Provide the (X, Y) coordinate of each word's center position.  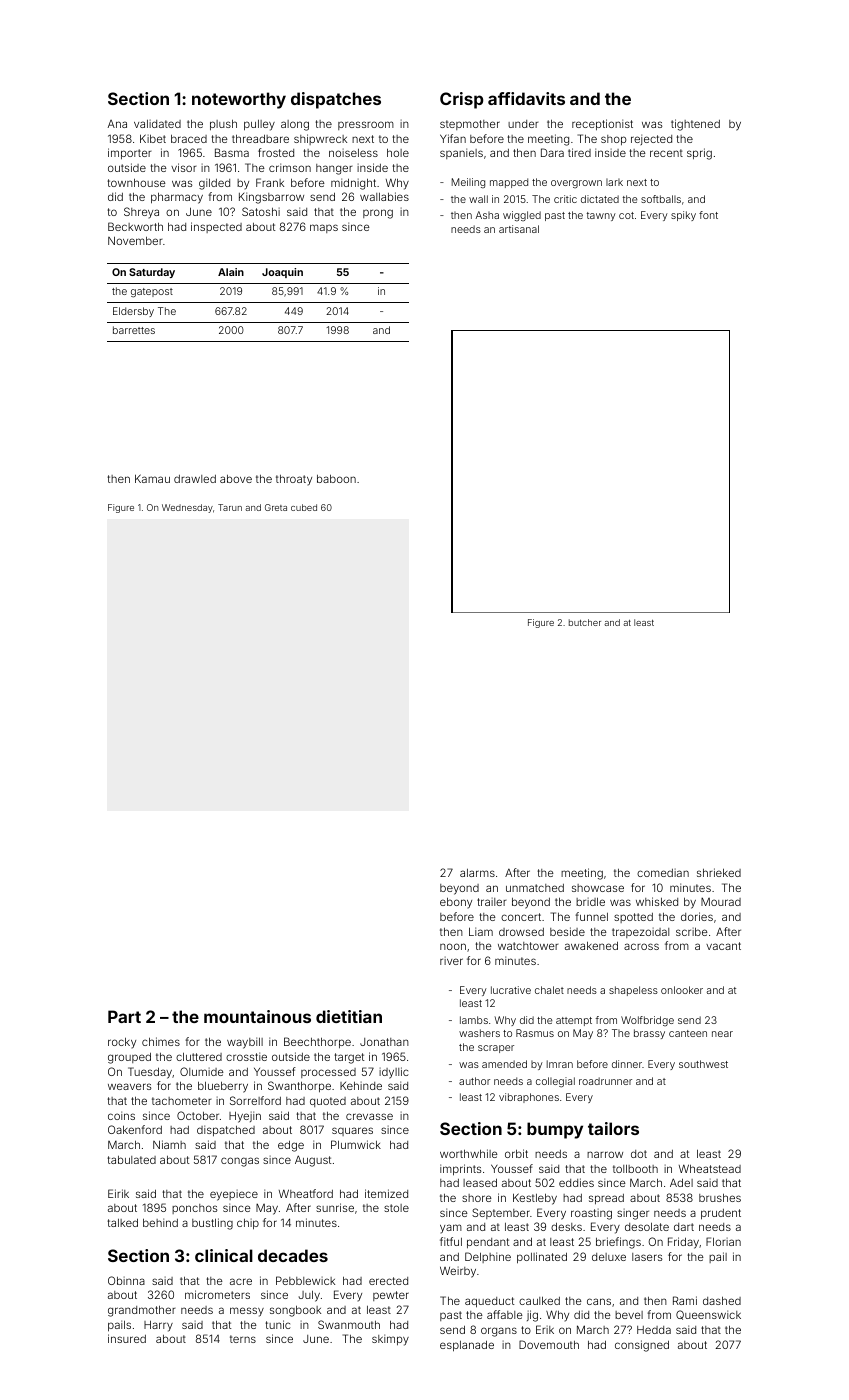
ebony (456, 903)
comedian (663, 873)
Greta (276, 507)
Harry (158, 1326)
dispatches (336, 100)
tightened (695, 125)
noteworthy (239, 100)
